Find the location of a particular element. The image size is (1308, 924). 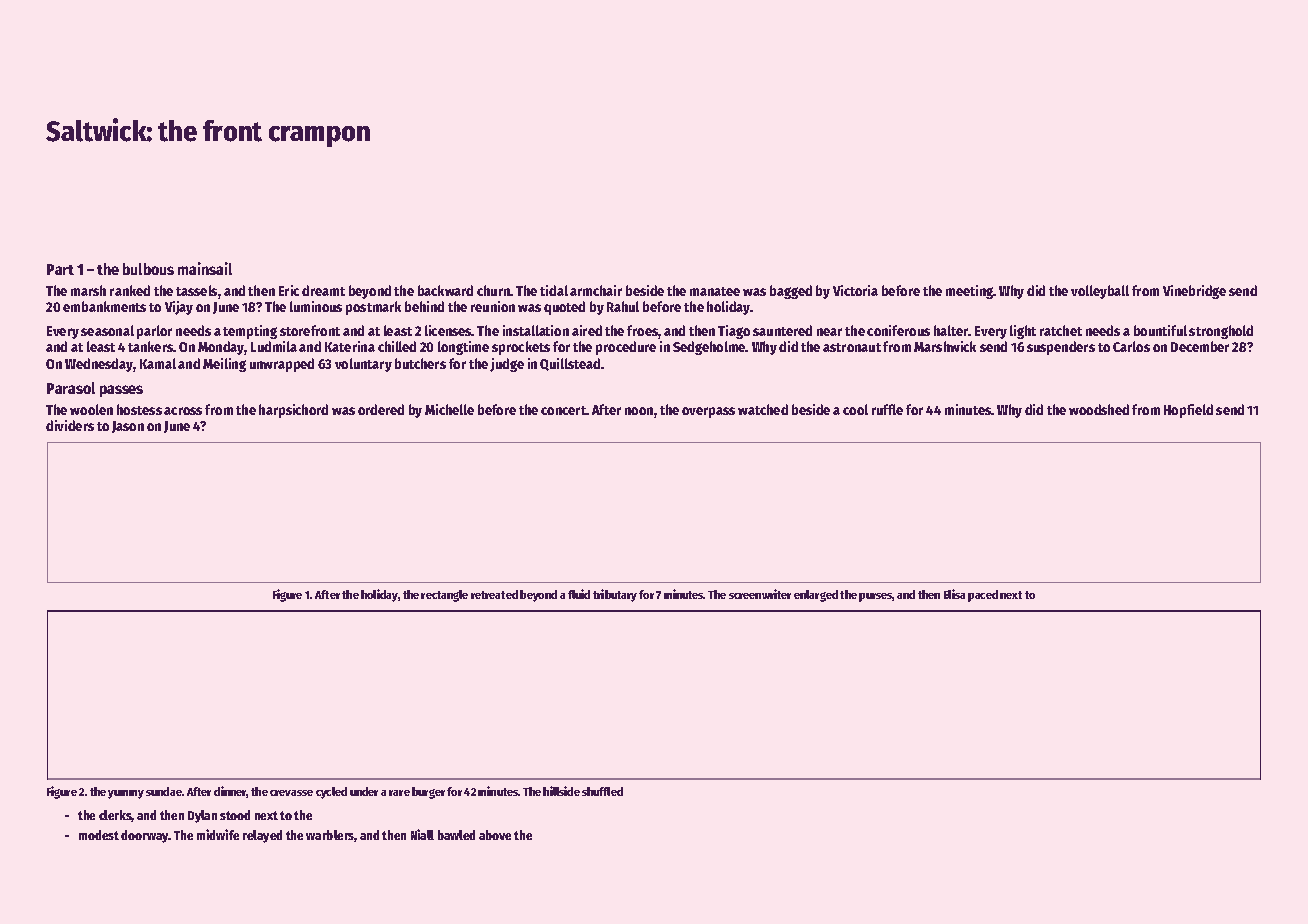

yummy is located at coordinates (126, 794).
